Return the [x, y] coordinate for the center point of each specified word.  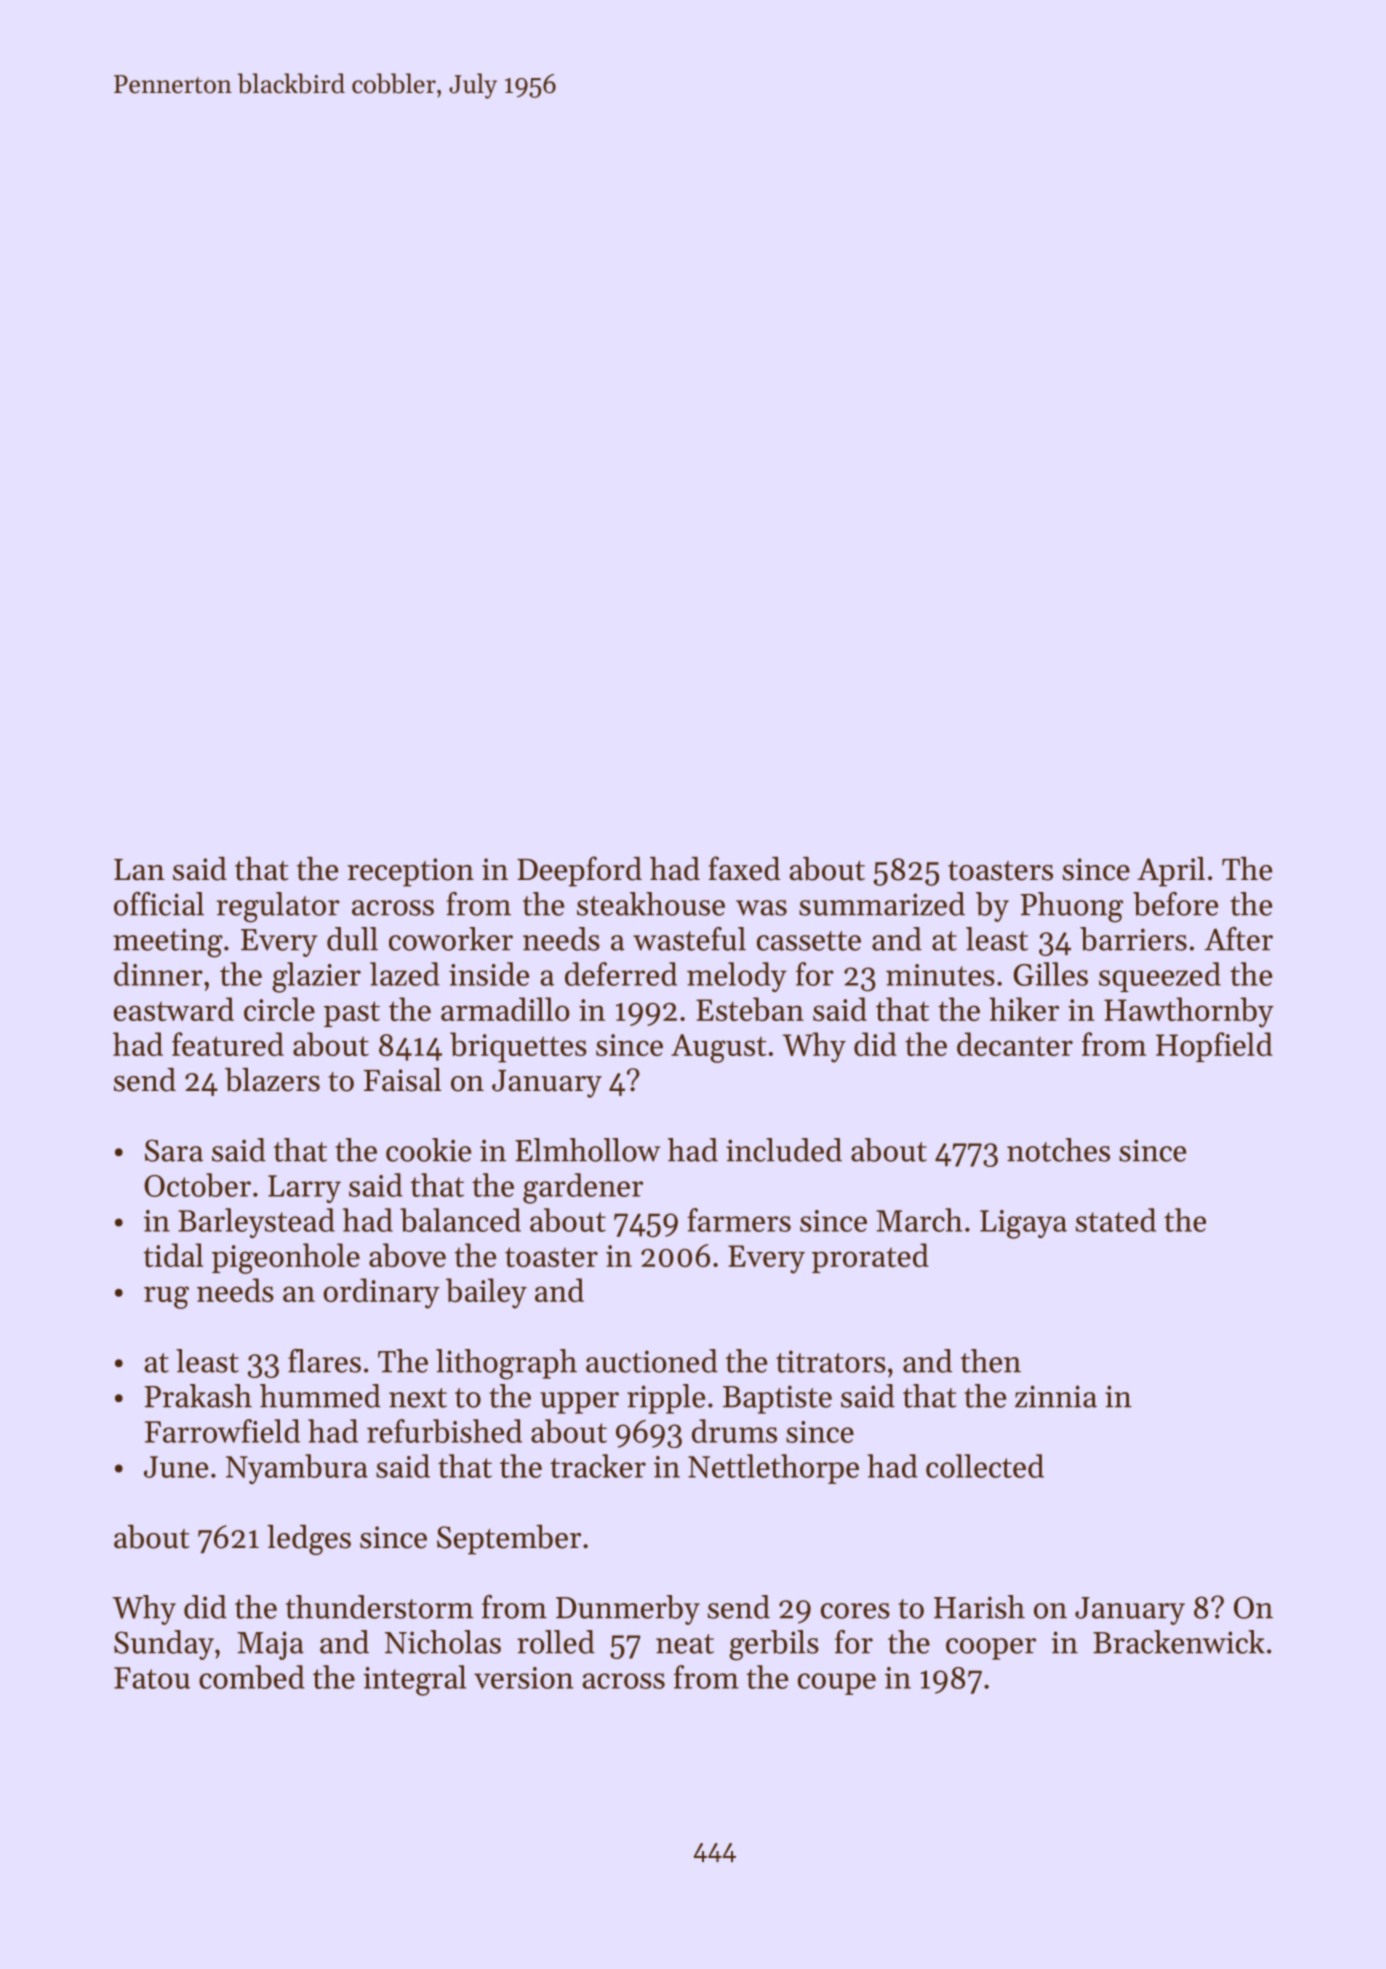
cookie [428, 1150]
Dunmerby [628, 1610]
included [784, 1150]
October [197, 1185]
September [509, 1540]
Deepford [579, 871]
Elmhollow [587, 1150]
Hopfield [1214, 1047]
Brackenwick [1179, 1642]
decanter [1015, 1044]
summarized [882, 904]
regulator [278, 907]
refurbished [444, 1431]
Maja [270, 1645]
